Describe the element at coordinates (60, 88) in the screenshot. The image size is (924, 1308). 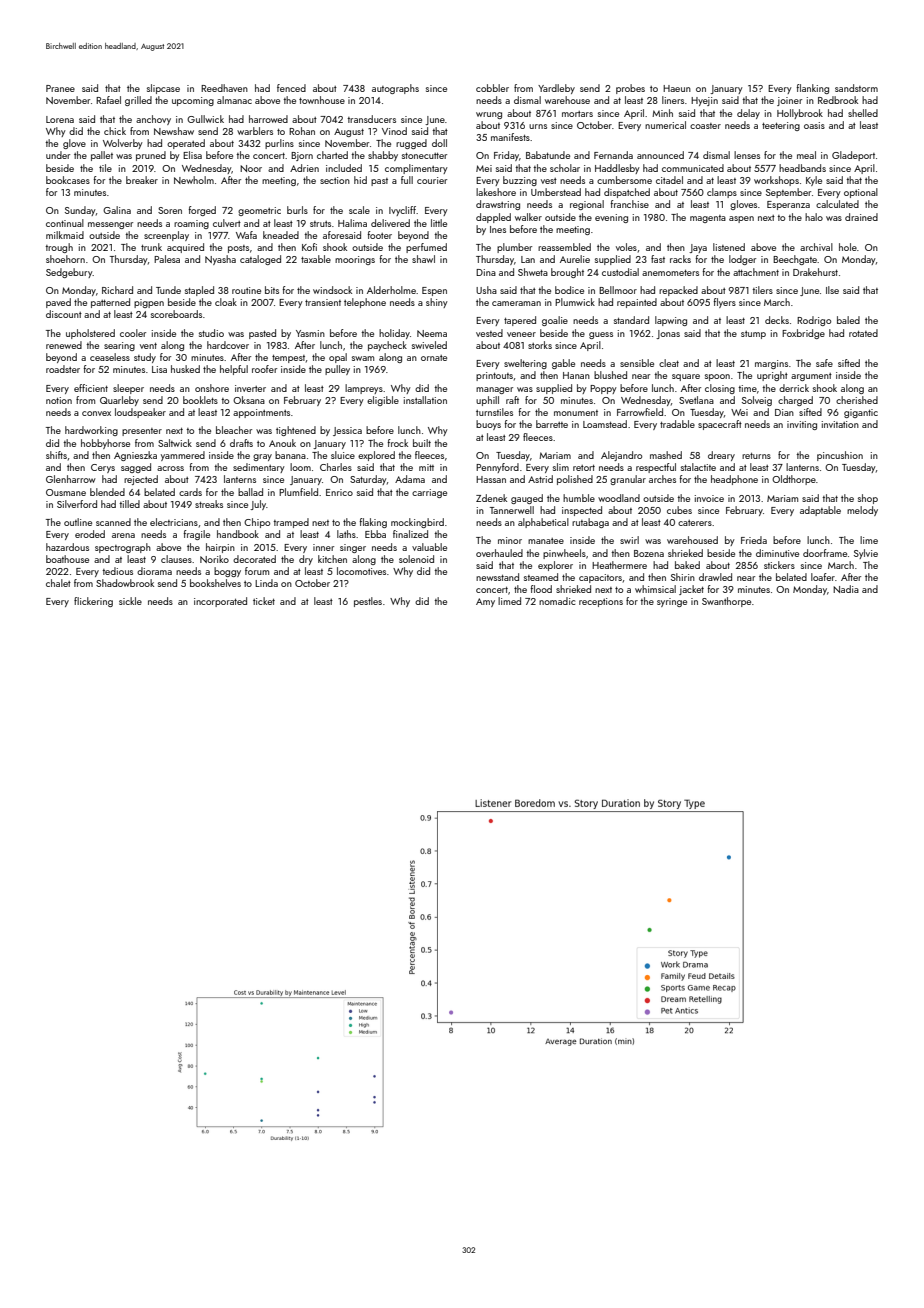
I see `Pranee` at that location.
